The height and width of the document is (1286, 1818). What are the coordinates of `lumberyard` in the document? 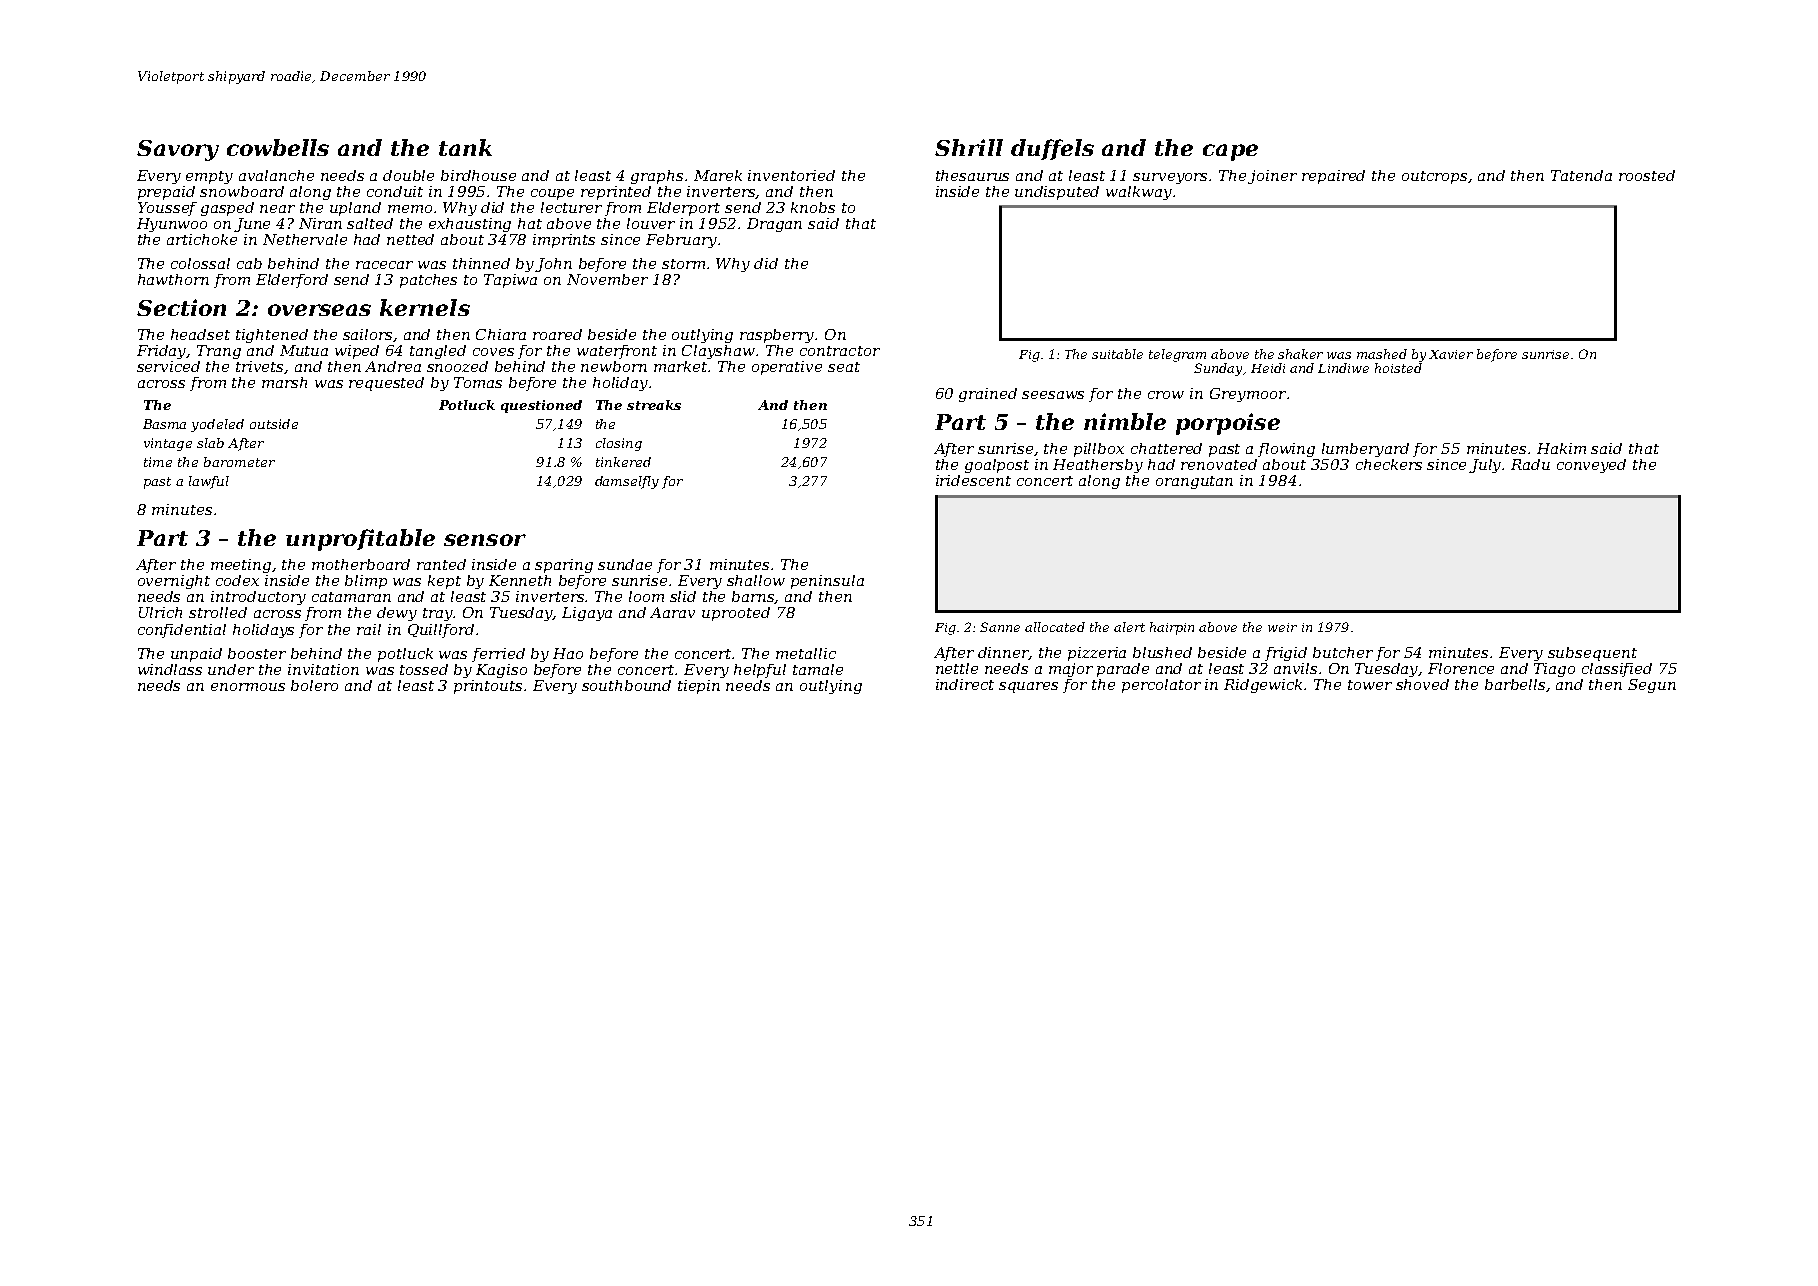 It's located at (1365, 450).
